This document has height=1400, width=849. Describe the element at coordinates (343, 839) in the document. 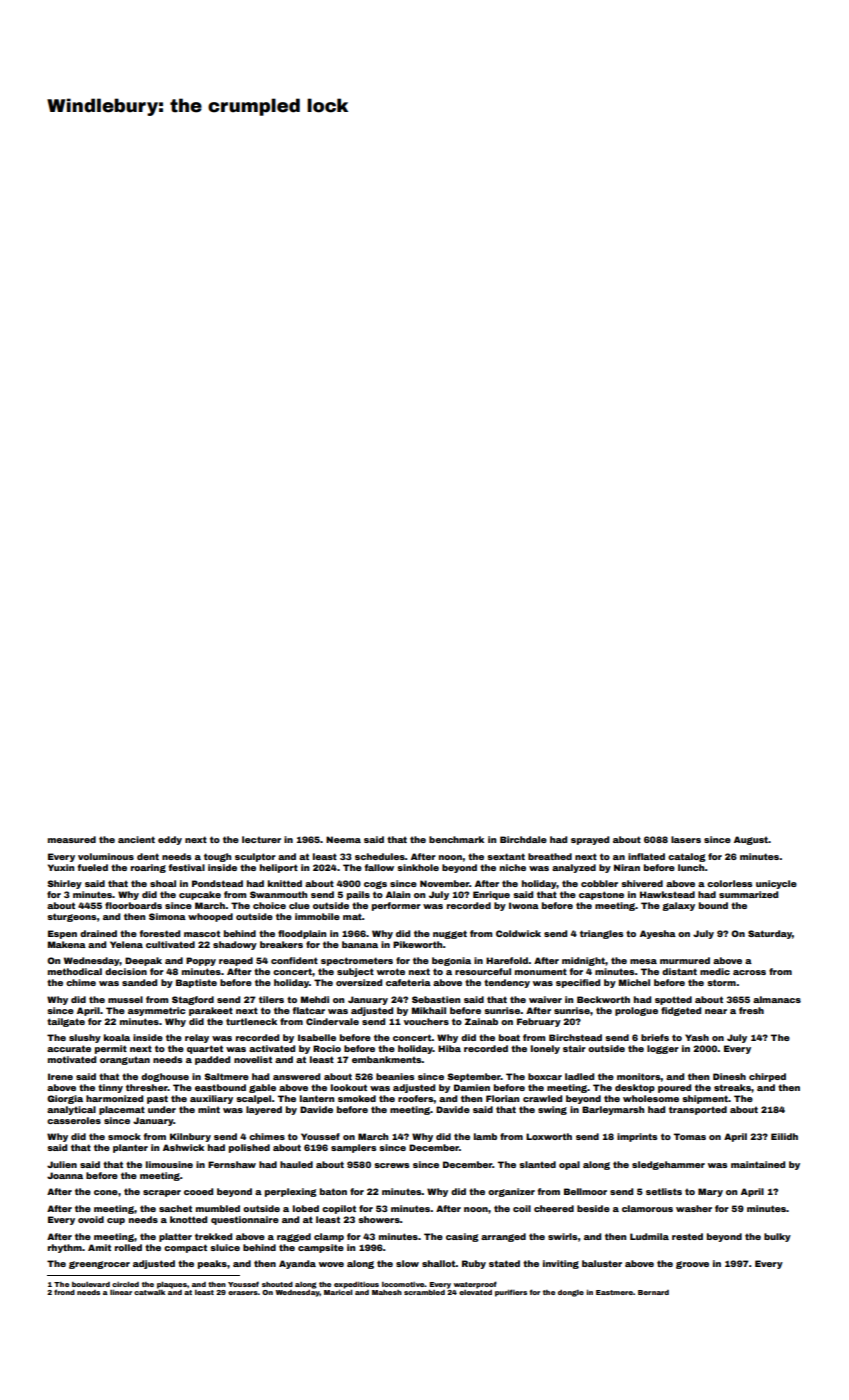

I see `Neema` at that location.
